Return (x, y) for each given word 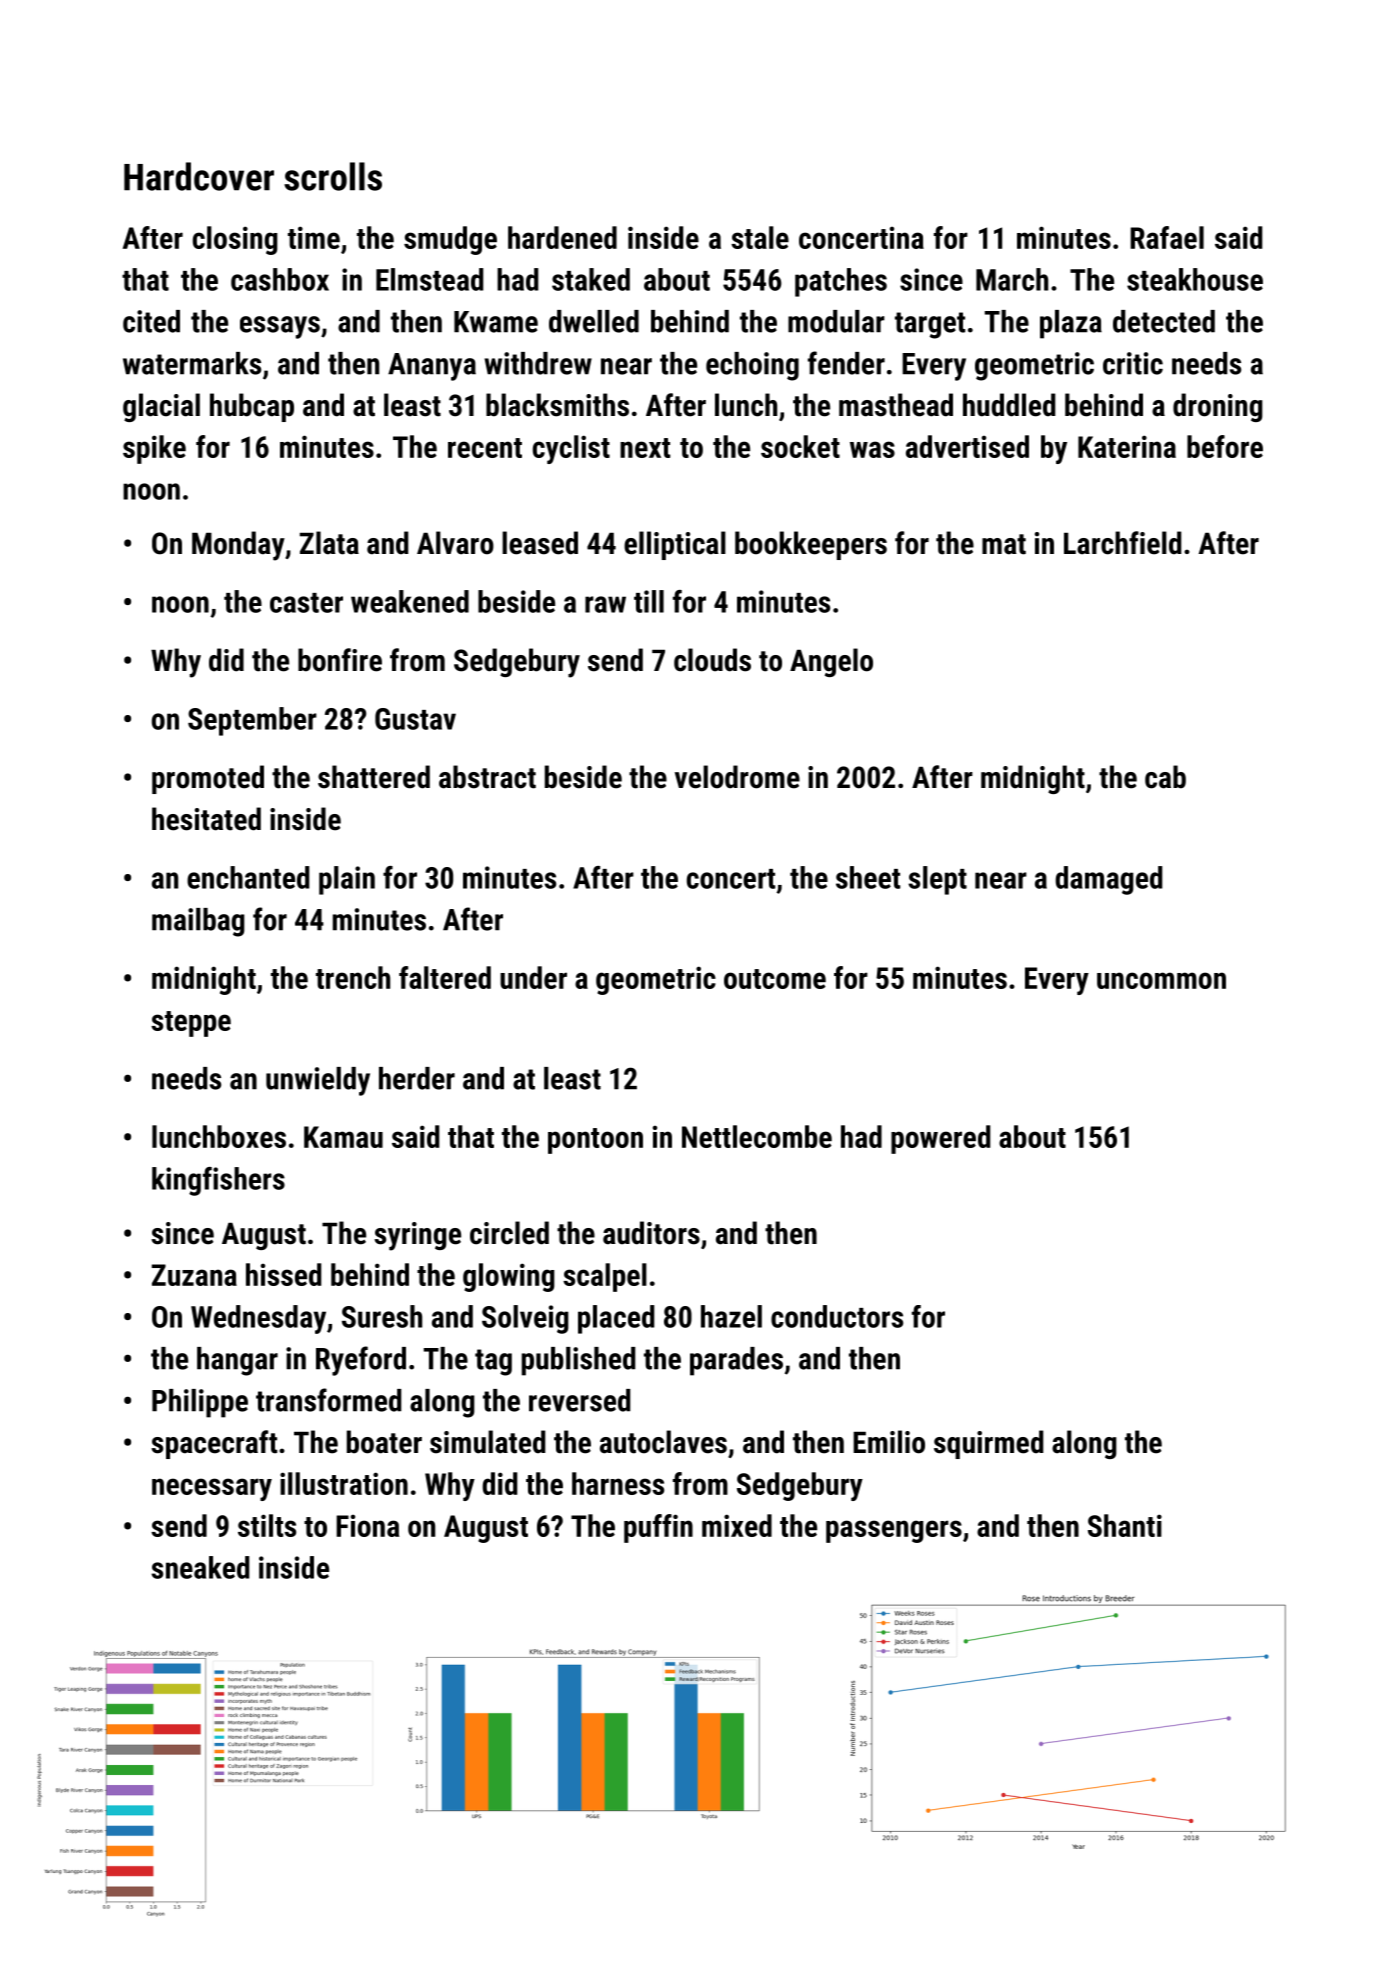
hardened (562, 237)
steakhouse (1195, 279)
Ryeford (361, 1361)
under (533, 977)
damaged (1109, 880)
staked (591, 279)
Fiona (367, 1526)
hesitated (206, 819)
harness (618, 1483)
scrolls (333, 176)
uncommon (1161, 980)
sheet (868, 877)
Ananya (432, 367)
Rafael (1167, 237)
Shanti (1125, 1525)
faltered (445, 977)
